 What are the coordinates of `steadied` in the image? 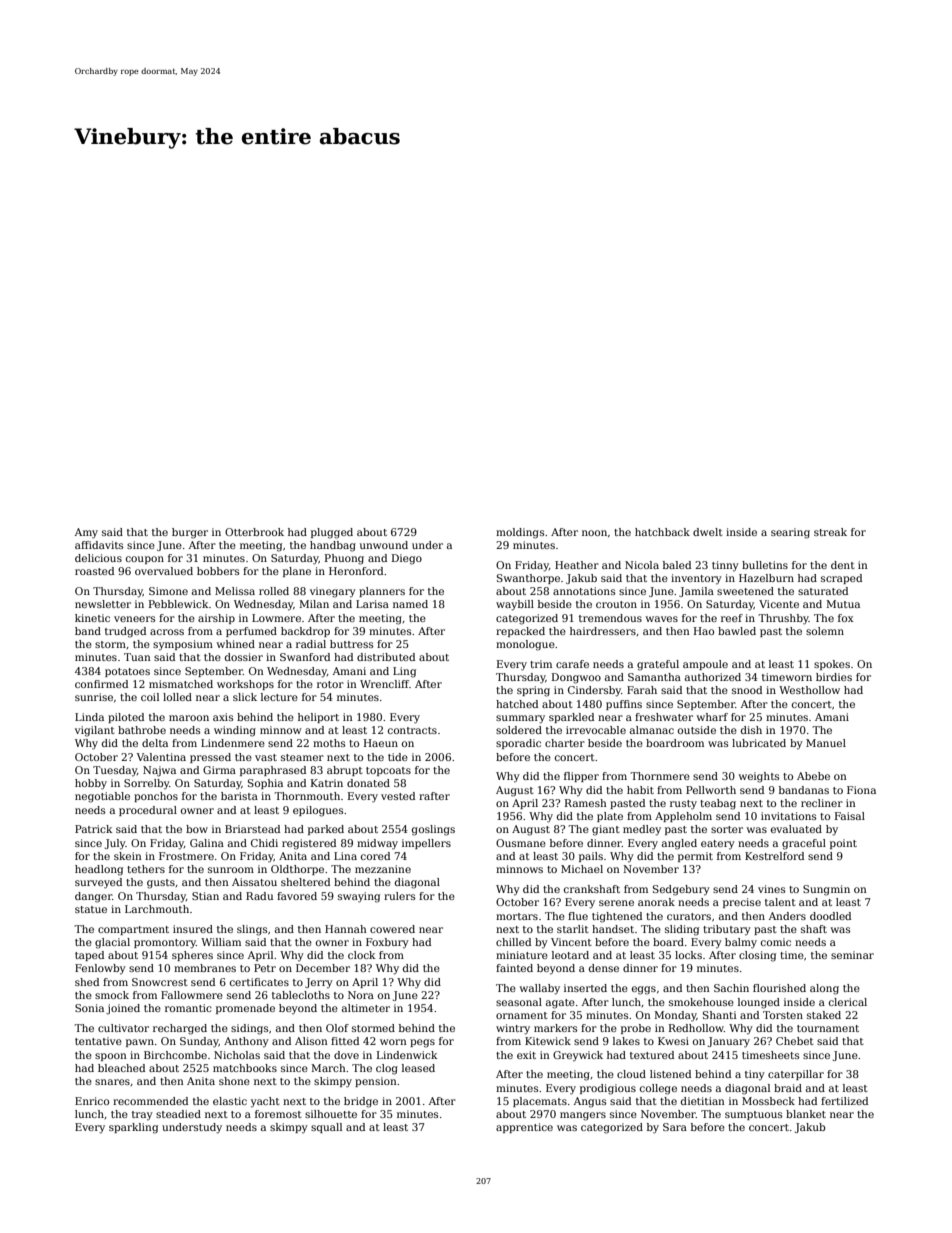 It's located at (178, 1114).
